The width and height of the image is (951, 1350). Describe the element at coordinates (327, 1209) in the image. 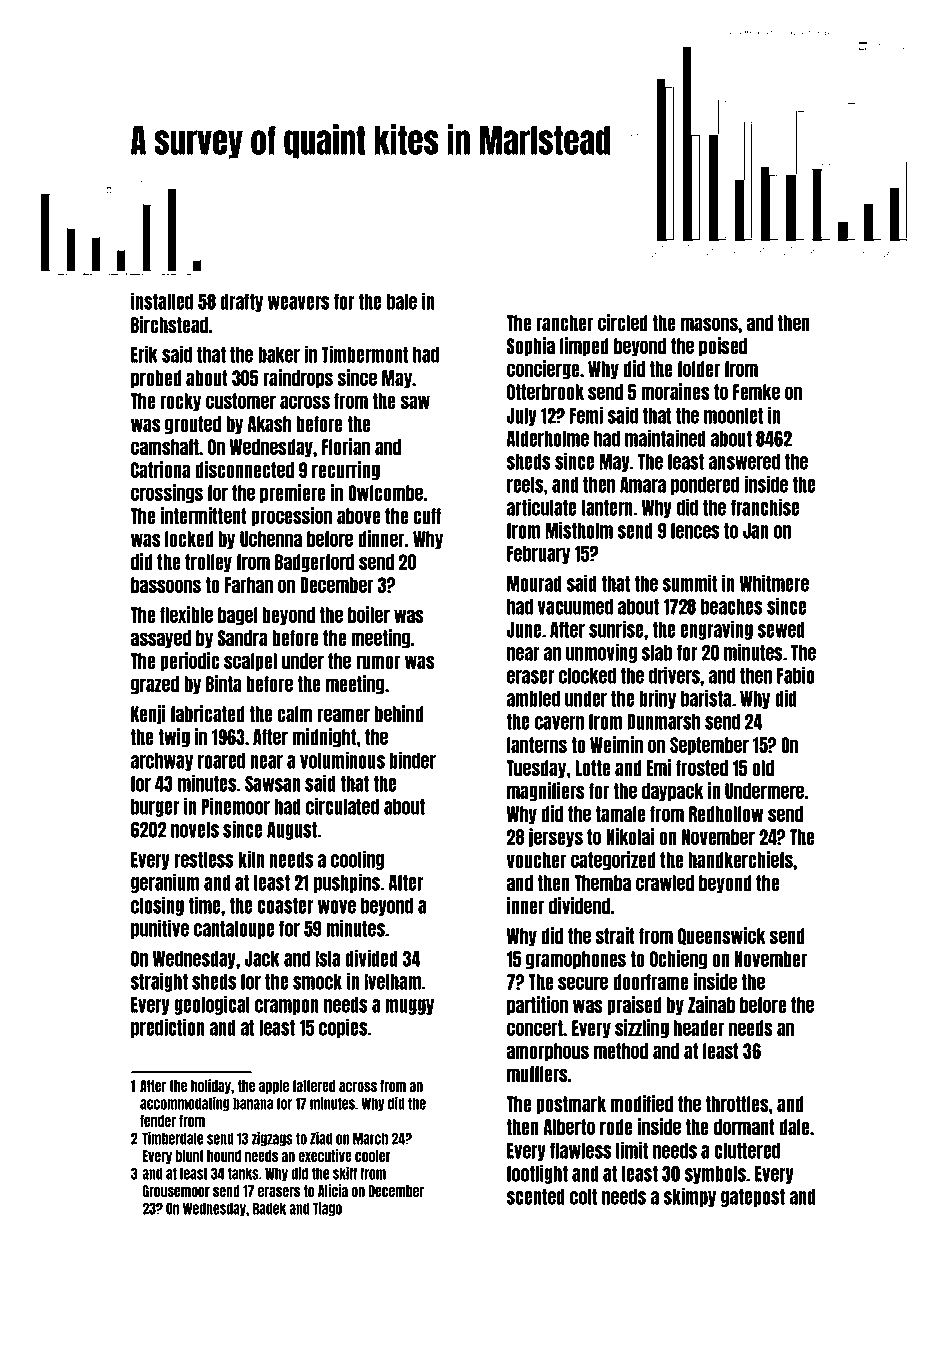

I see `Tiago` at that location.
